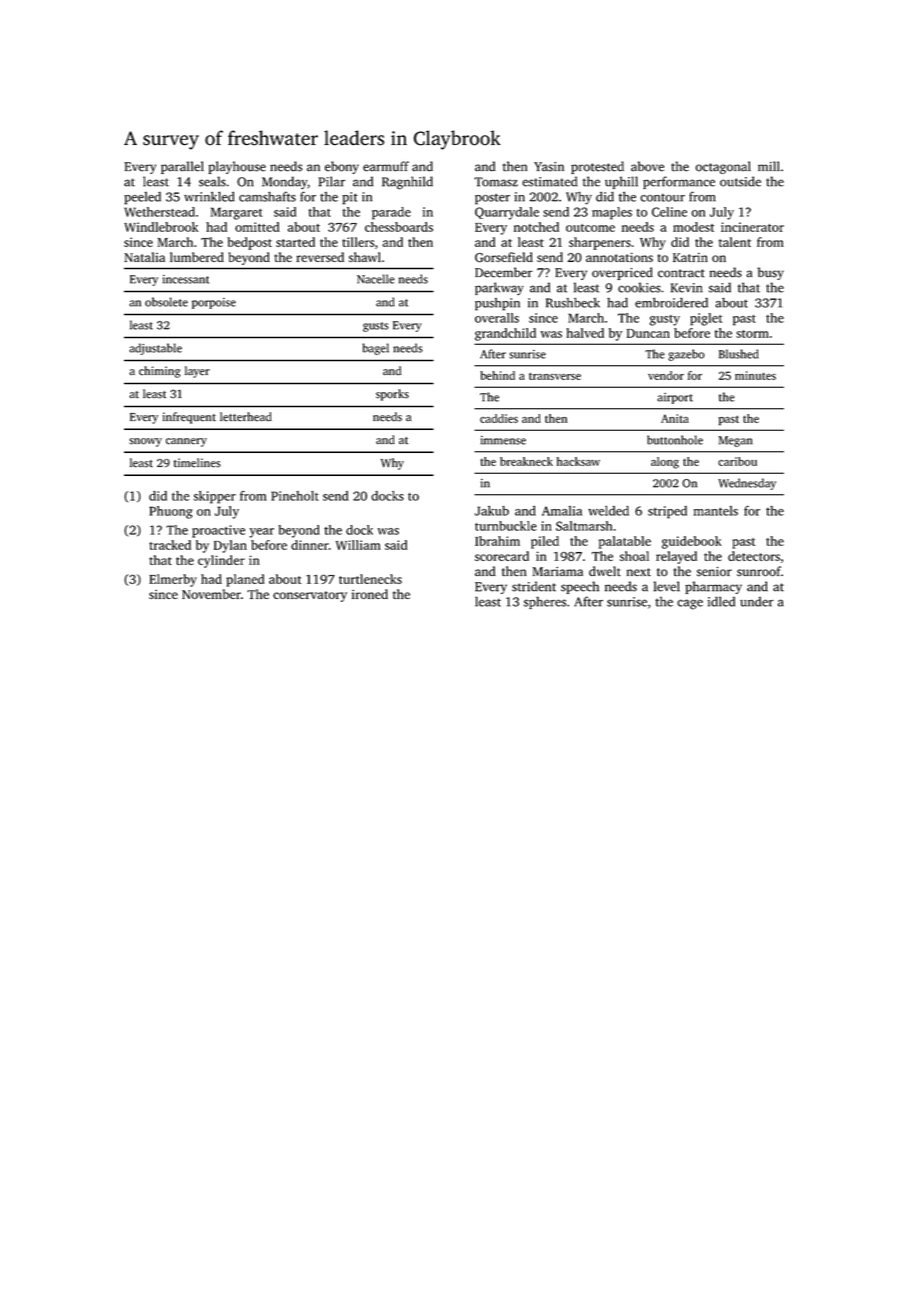 The height and width of the document is (1316, 908). Describe the element at coordinates (675, 398) in the document. I see `airport` at that location.
